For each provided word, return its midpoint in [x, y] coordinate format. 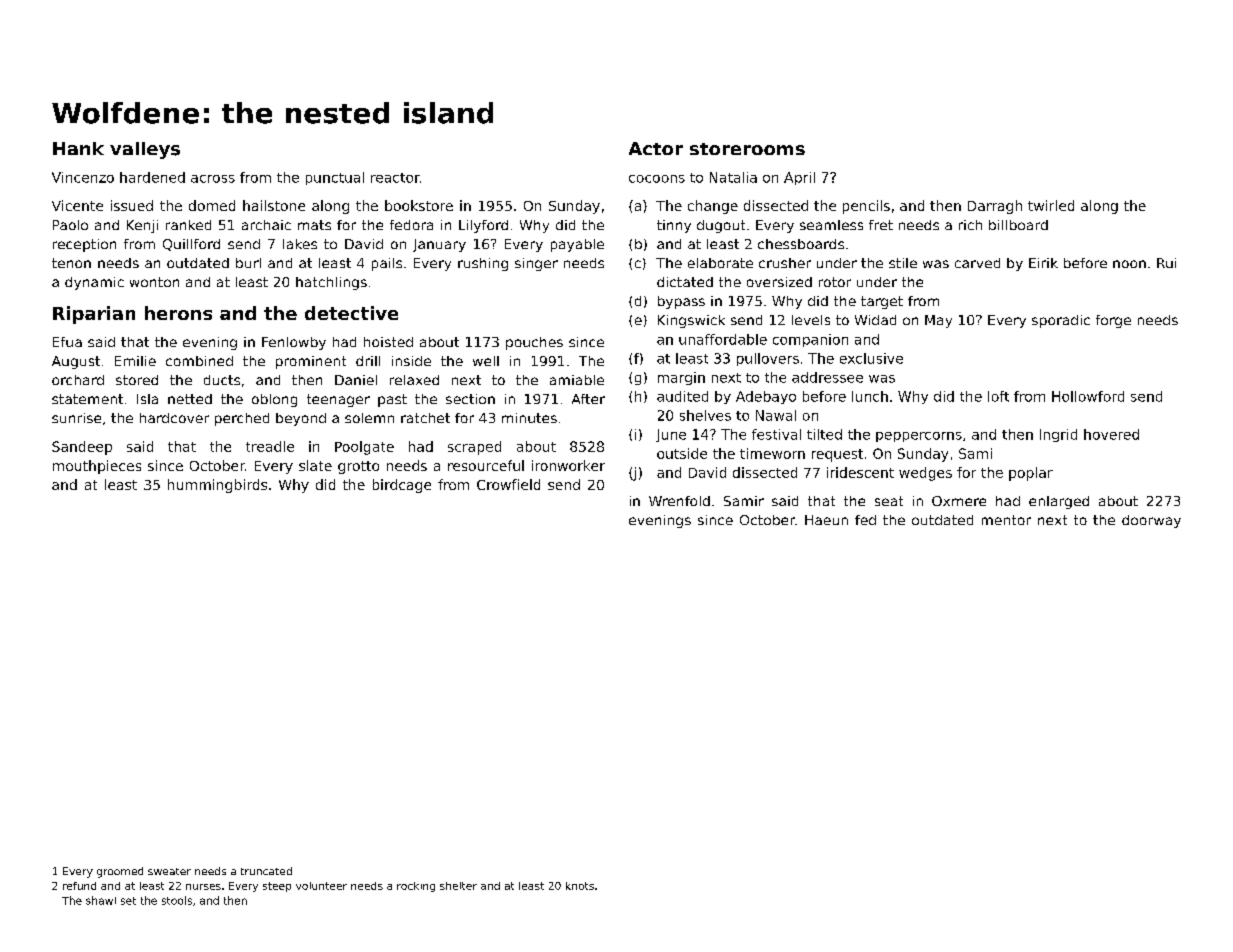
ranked [188, 225]
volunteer [321, 886]
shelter [458, 886]
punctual [335, 178]
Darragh [995, 207]
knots [580, 886]
